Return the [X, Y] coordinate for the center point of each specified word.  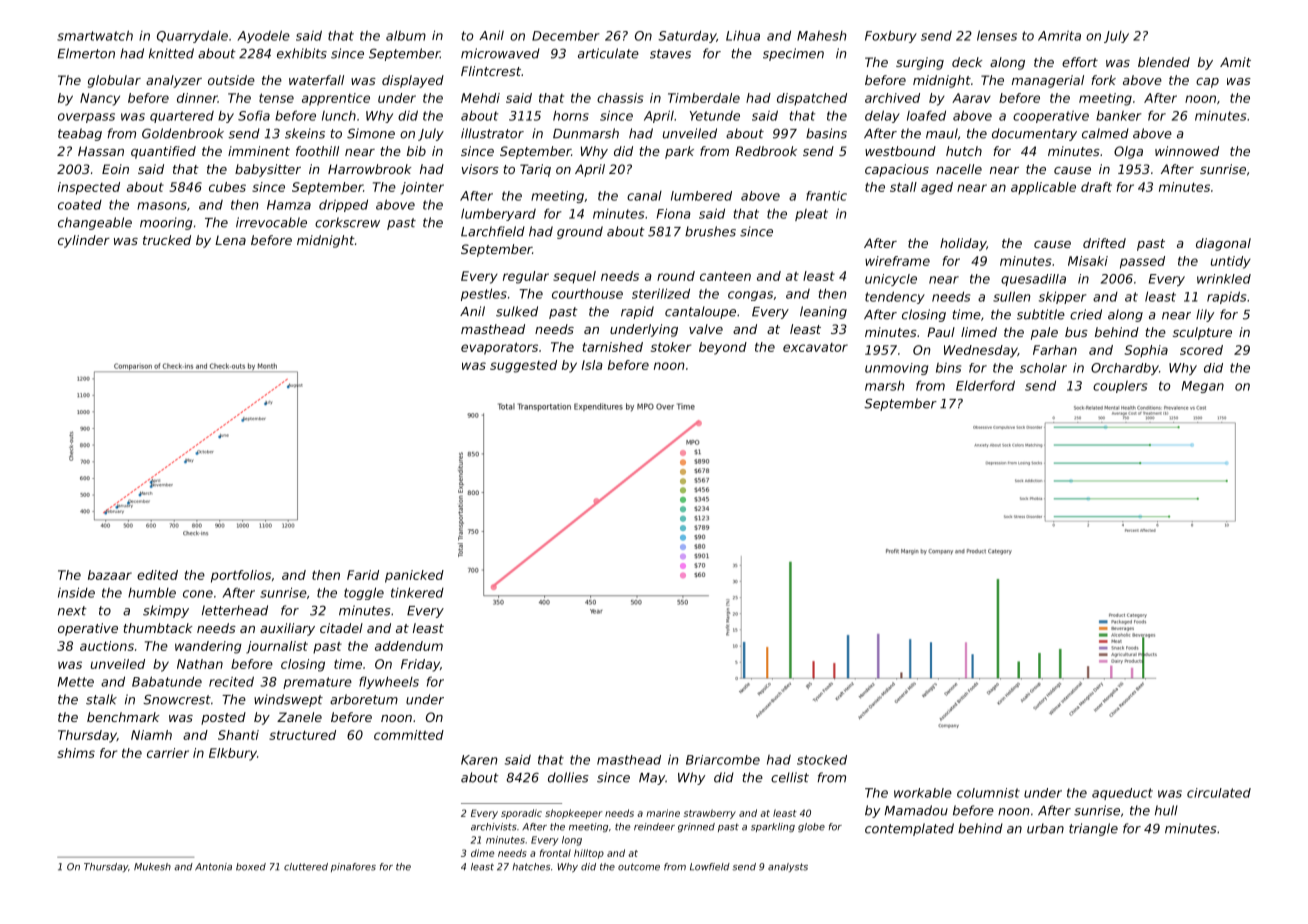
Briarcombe [723, 760]
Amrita [1059, 36]
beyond [723, 348]
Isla [592, 365]
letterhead [235, 610]
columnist [988, 793]
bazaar [110, 575]
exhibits [302, 53]
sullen [1012, 296]
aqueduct [1122, 794]
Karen [479, 760]
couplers [1120, 387]
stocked [822, 760]
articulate [608, 53]
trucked [167, 240]
